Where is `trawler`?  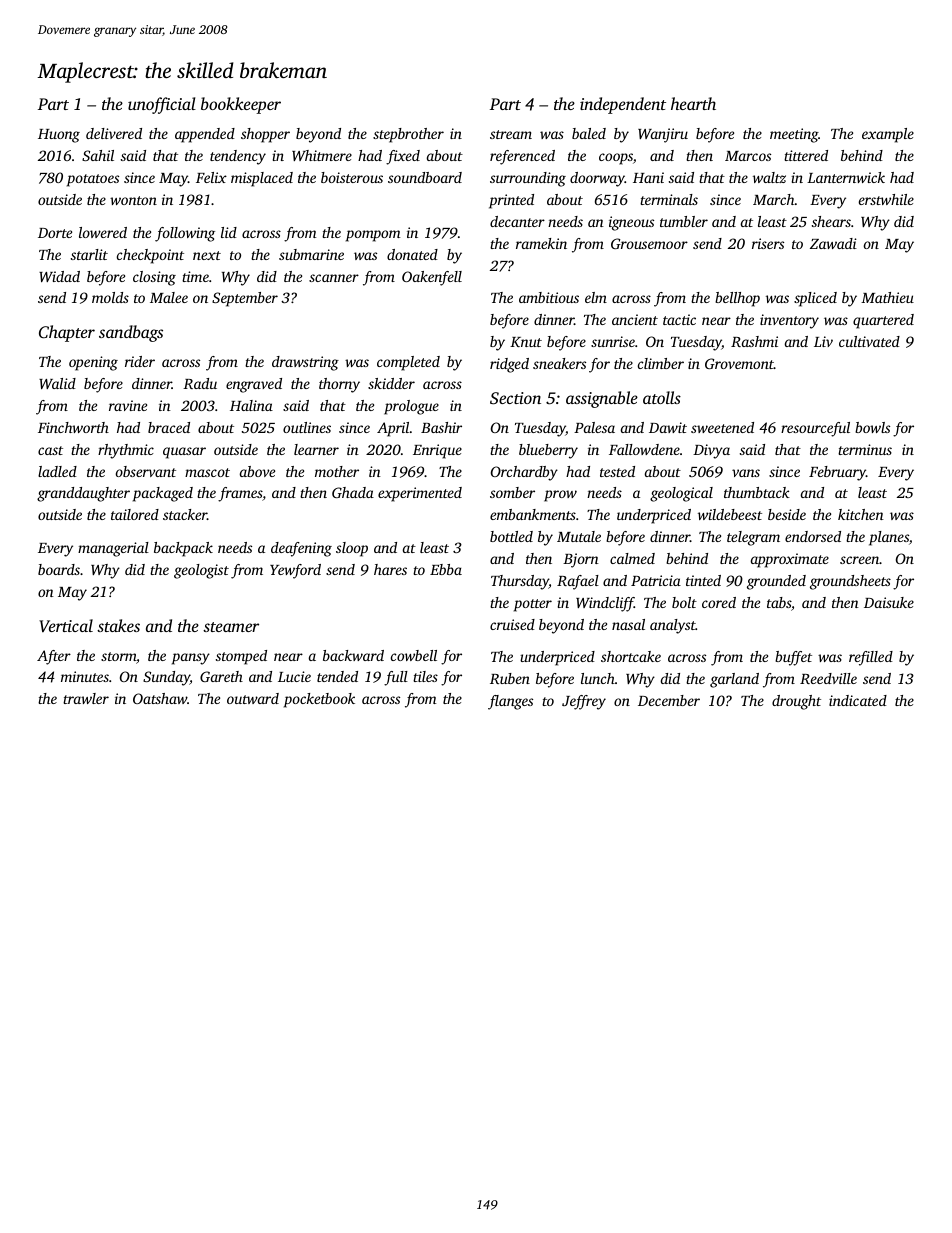
trawler is located at coordinates (86, 698).
